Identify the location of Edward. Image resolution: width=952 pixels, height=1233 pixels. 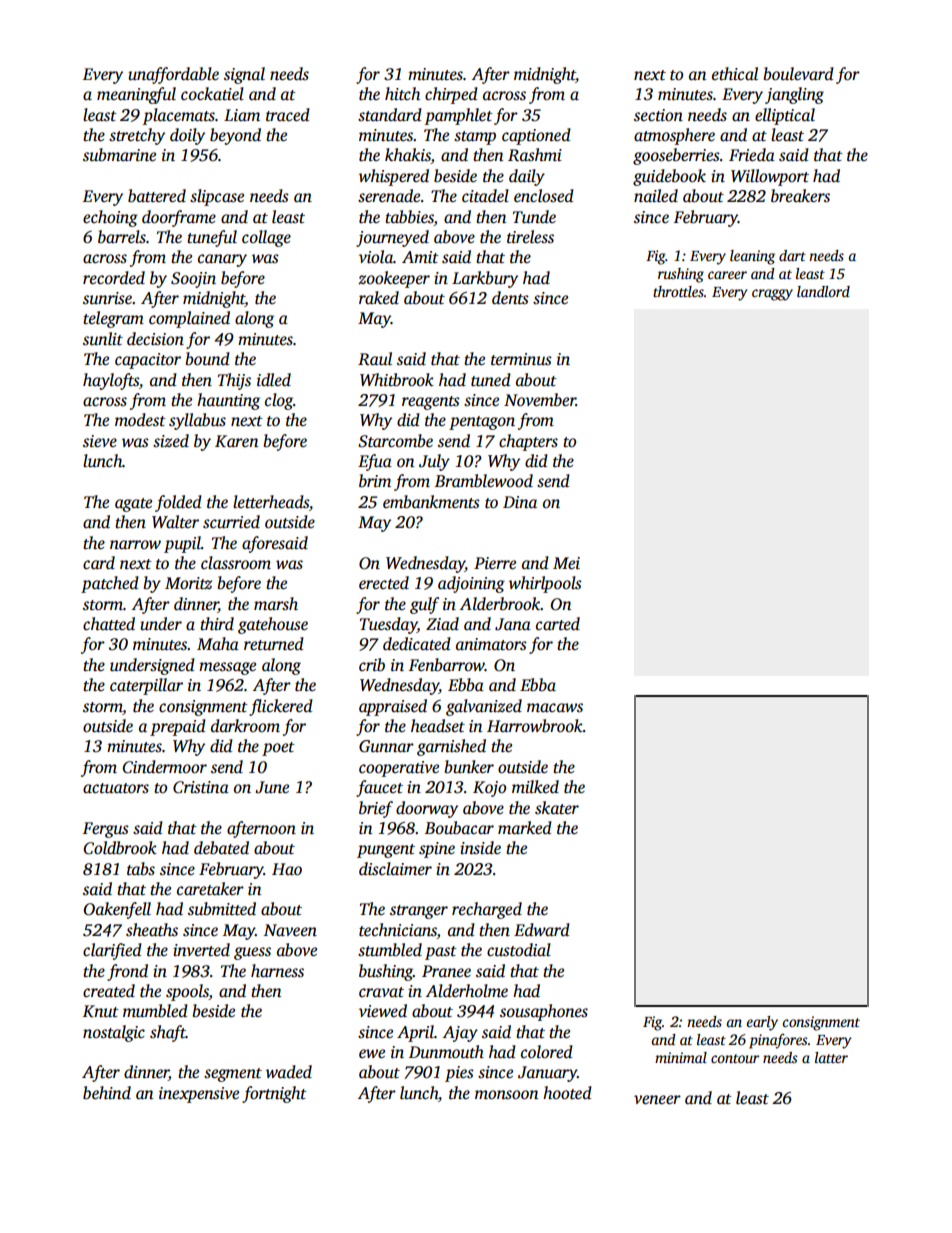
(542, 929).
